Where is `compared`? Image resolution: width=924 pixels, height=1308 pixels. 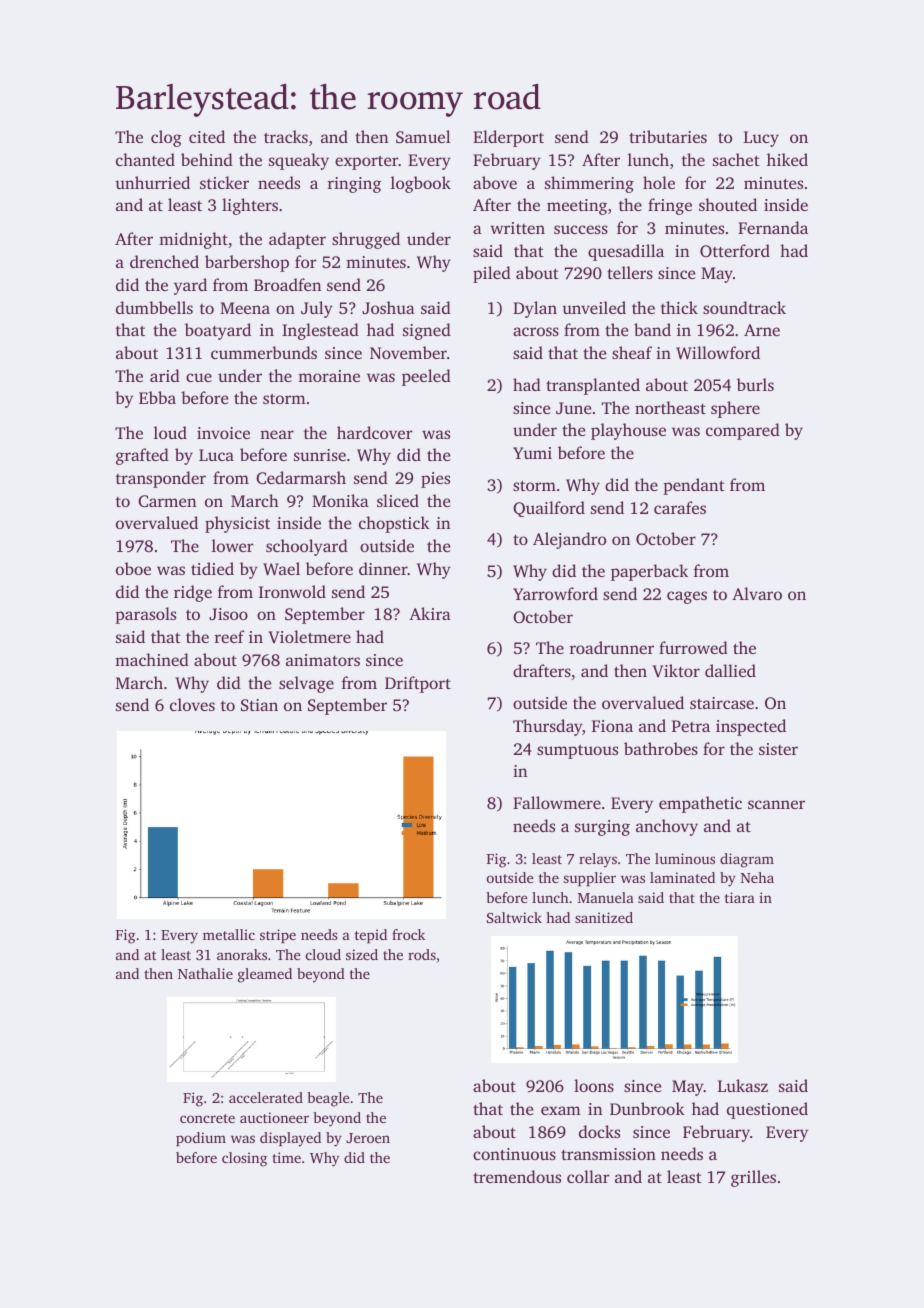 compared is located at coordinates (743, 431).
